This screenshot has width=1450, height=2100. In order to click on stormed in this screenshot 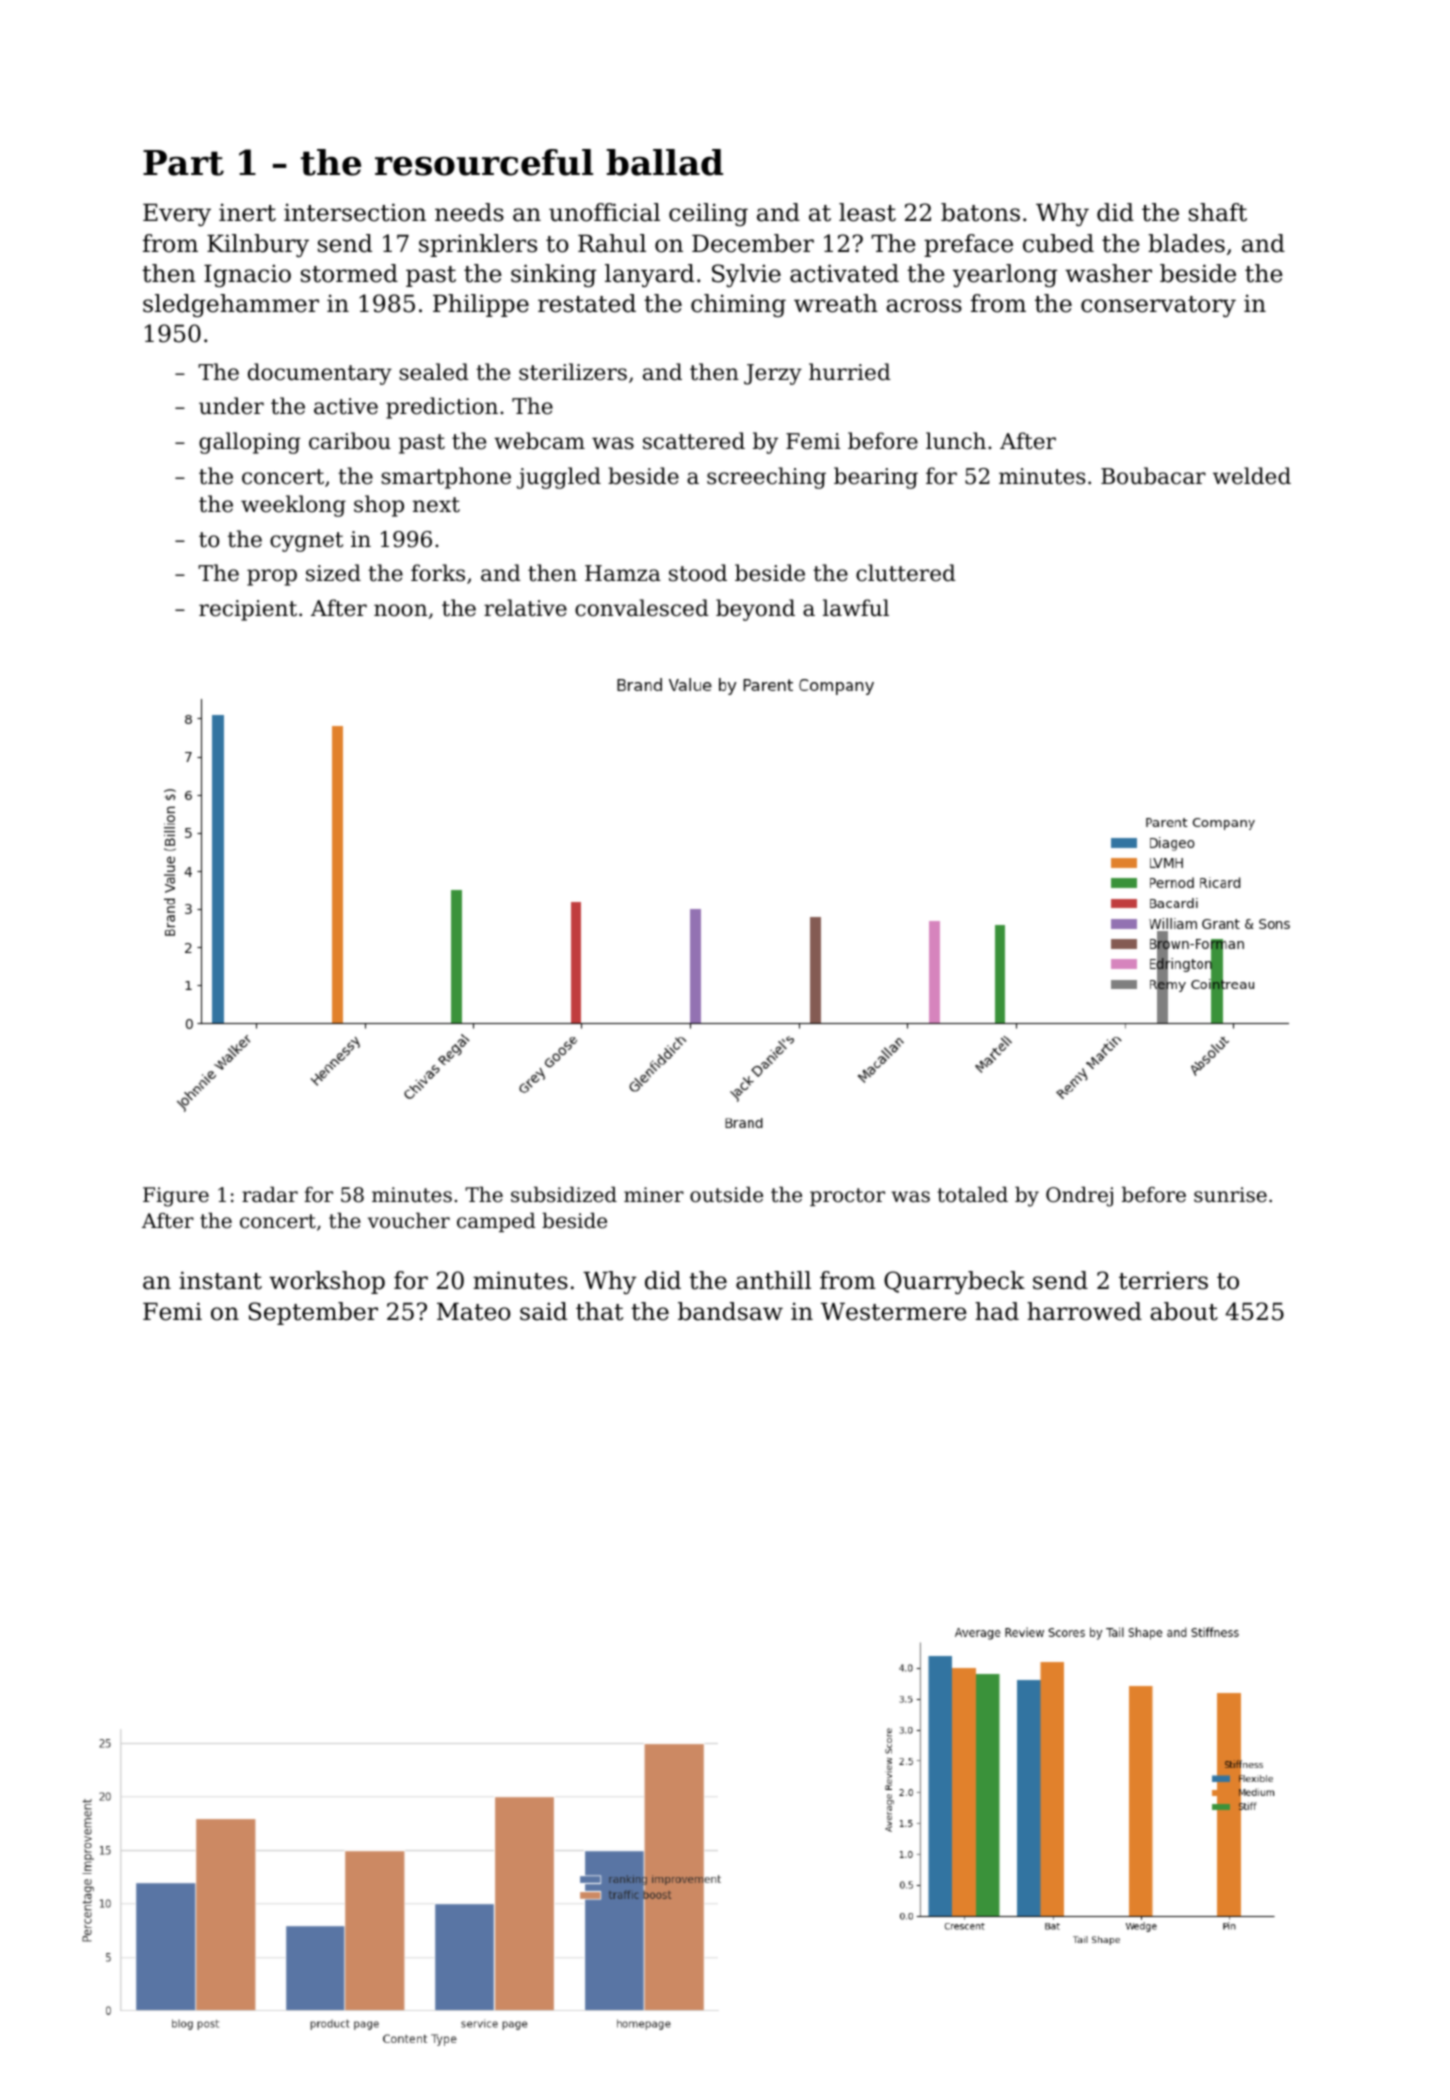, I will do `click(349, 273)`.
